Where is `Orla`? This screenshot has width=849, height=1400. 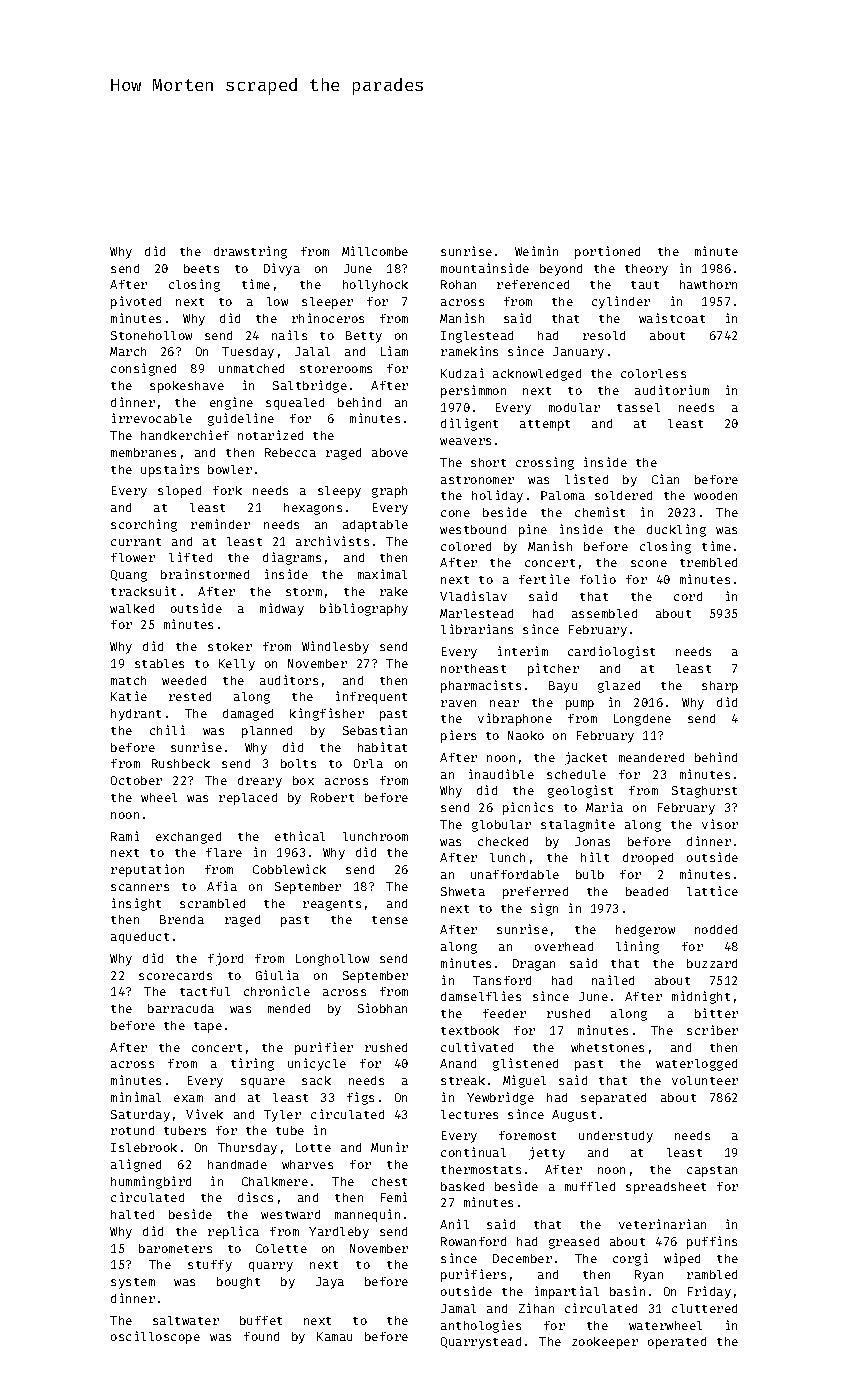 Orla is located at coordinates (368, 763).
